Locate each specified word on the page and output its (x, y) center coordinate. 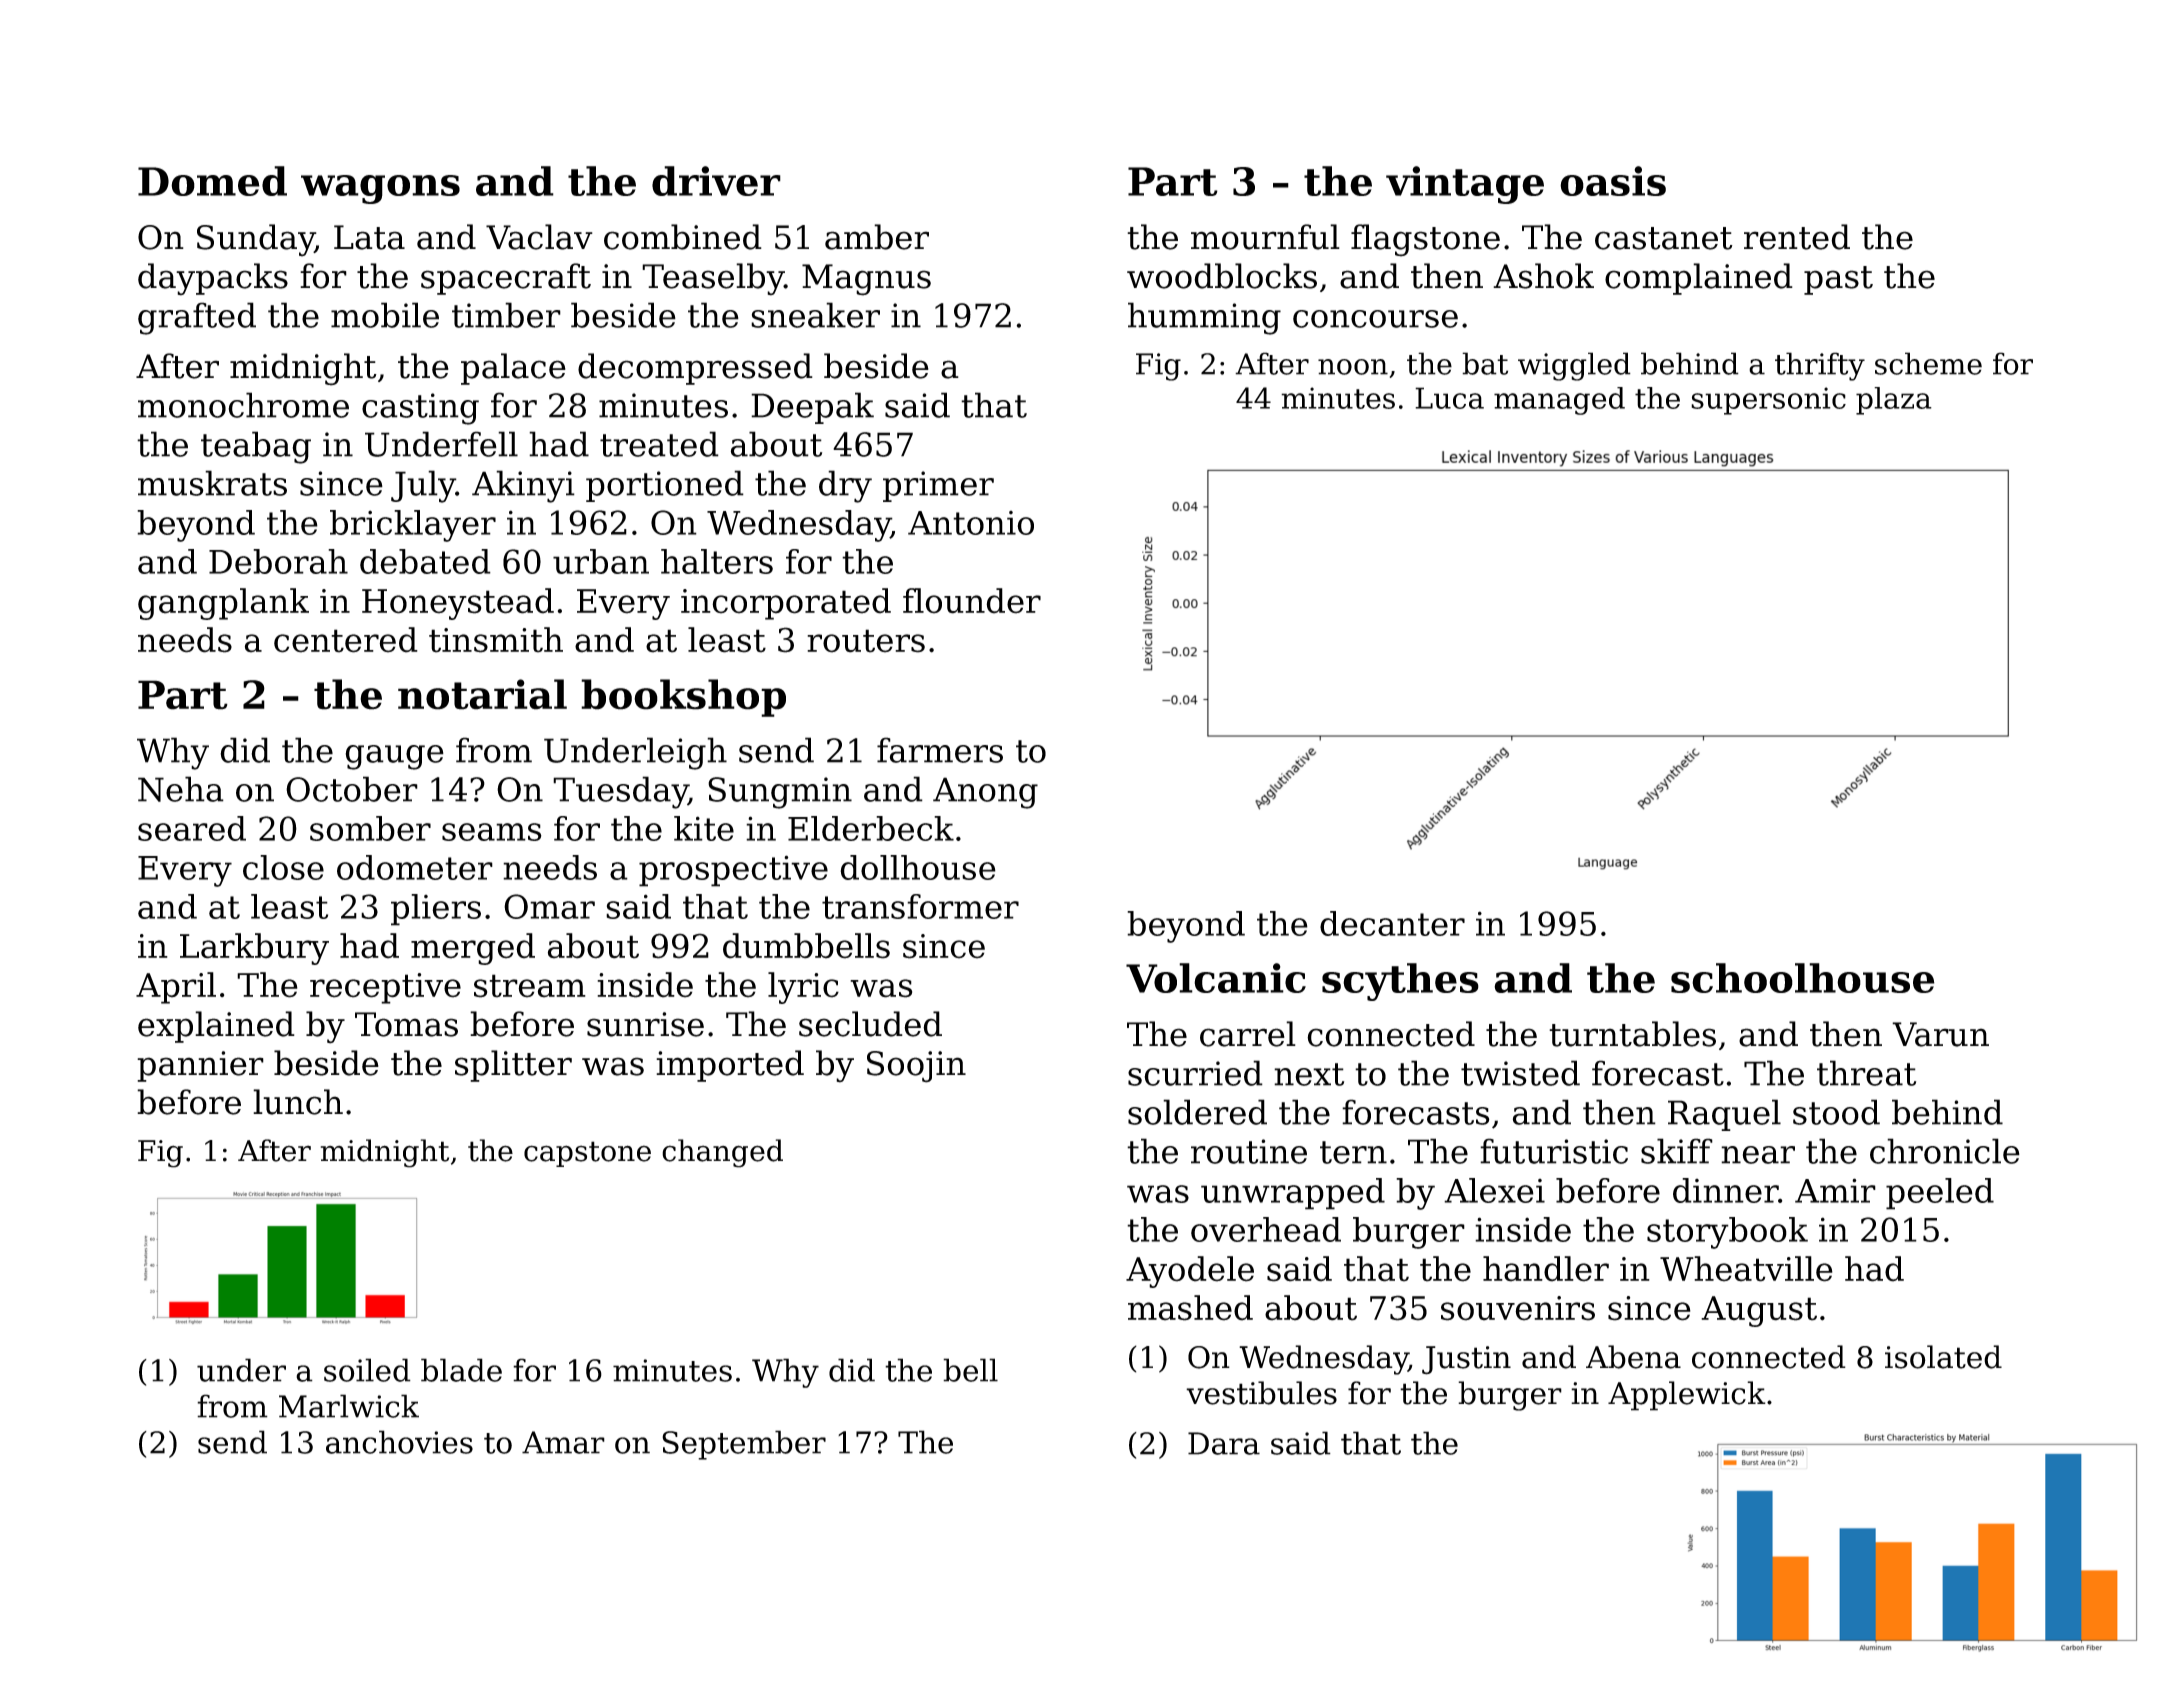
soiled (367, 1370)
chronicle (1945, 1151)
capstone (587, 1154)
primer (938, 486)
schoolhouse (1803, 978)
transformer (920, 906)
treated (659, 444)
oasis (1613, 181)
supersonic (1768, 401)
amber (877, 237)
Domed (212, 181)
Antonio (971, 523)
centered (346, 640)
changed (722, 1153)
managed (1559, 401)
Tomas (406, 1024)
